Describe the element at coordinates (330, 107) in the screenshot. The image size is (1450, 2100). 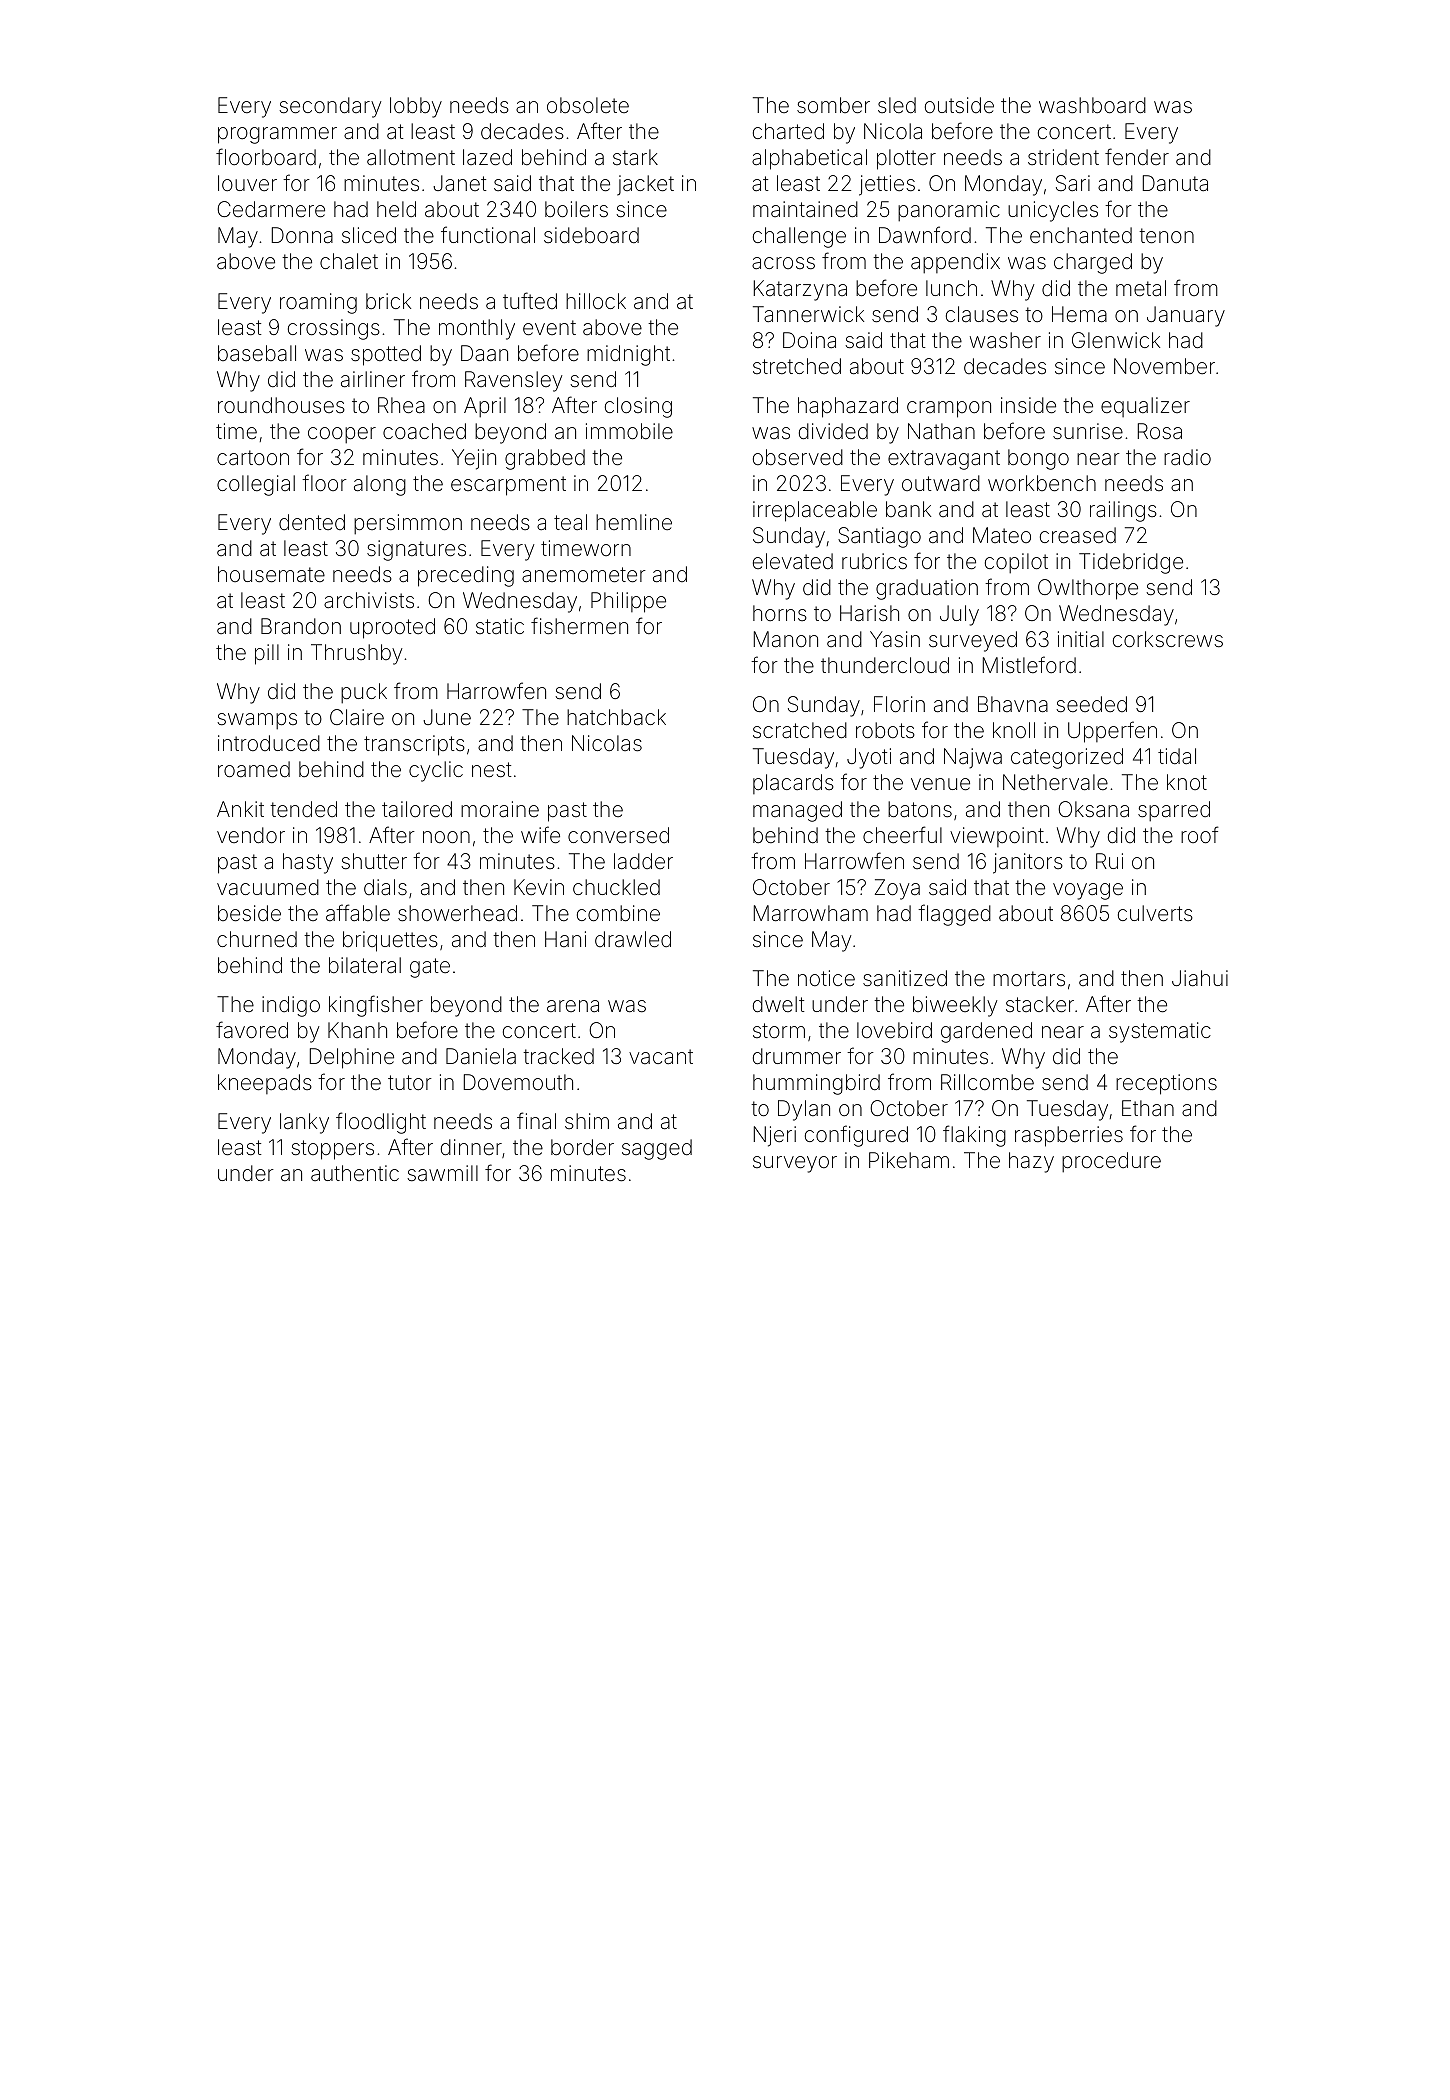
I see `secondary` at that location.
